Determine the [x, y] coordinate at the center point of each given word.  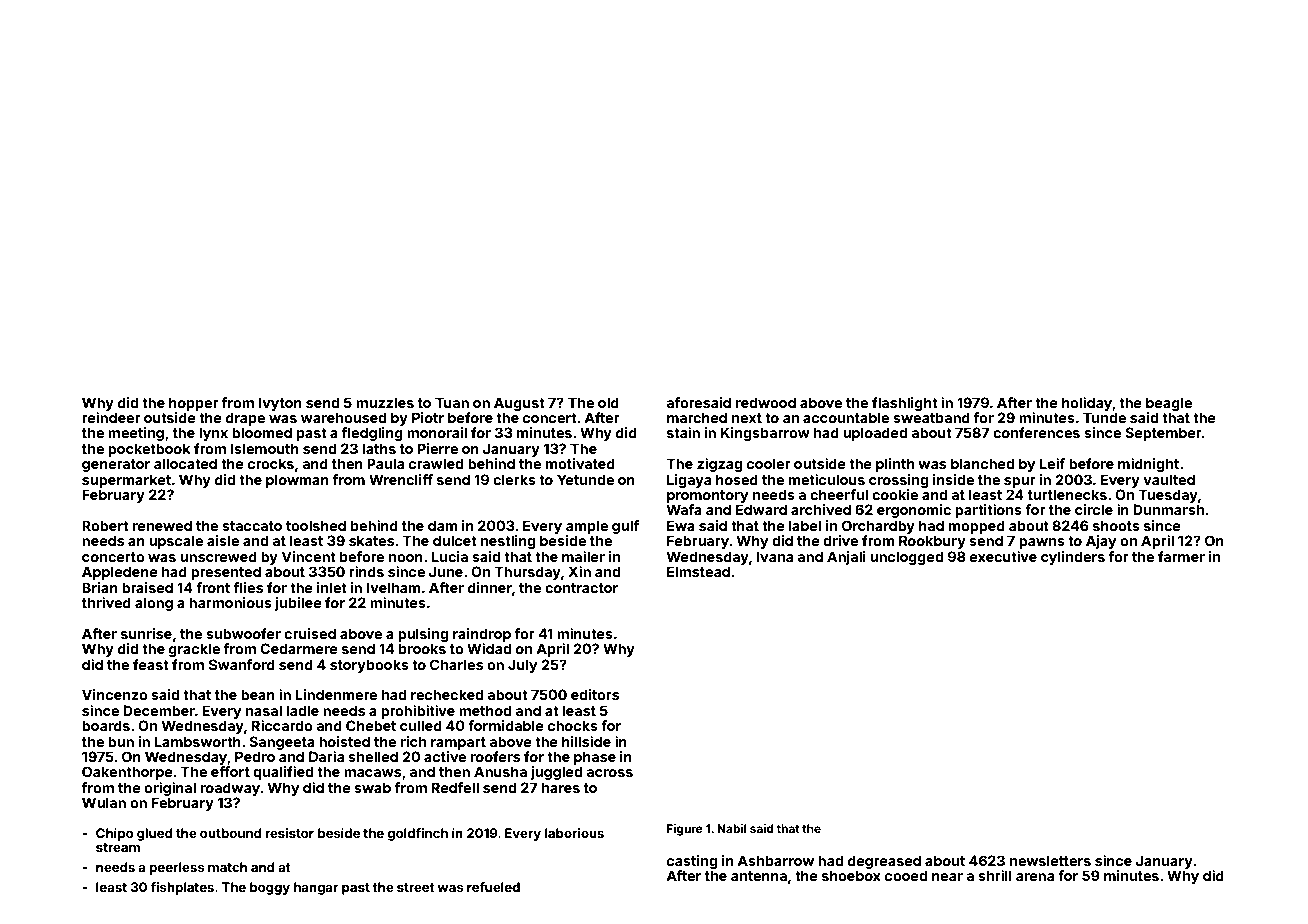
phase [595, 758]
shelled [373, 756]
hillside [586, 741]
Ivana [775, 556]
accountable [846, 417]
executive [1003, 556]
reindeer [111, 417]
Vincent [309, 556]
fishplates [182, 888]
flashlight [905, 404]
